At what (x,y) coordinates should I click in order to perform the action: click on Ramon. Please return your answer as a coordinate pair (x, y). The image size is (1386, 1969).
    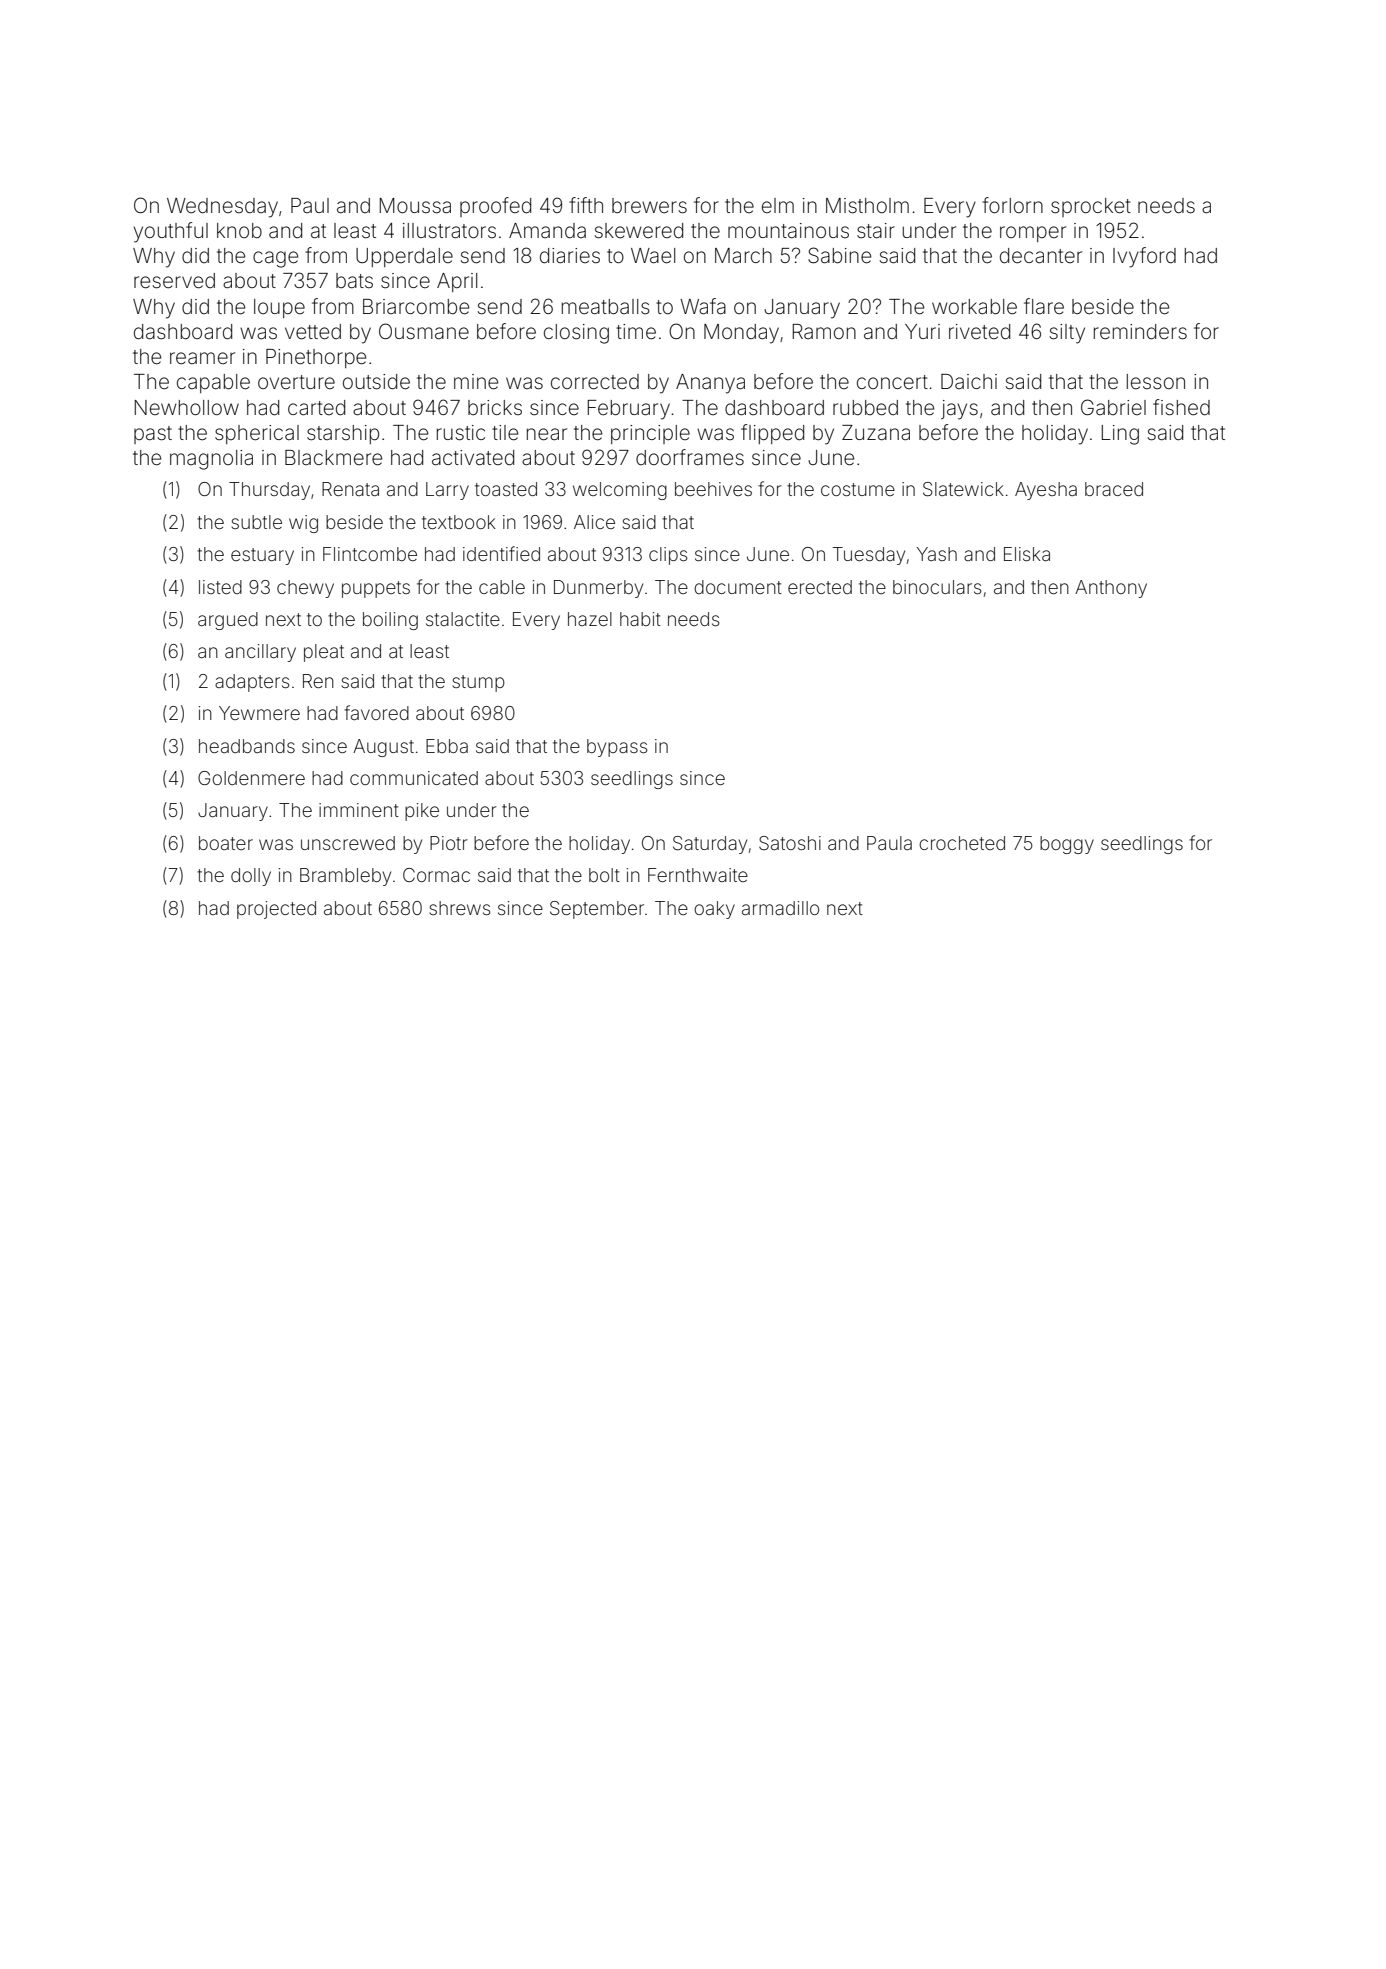
    Looking at the image, I should click on (824, 331).
